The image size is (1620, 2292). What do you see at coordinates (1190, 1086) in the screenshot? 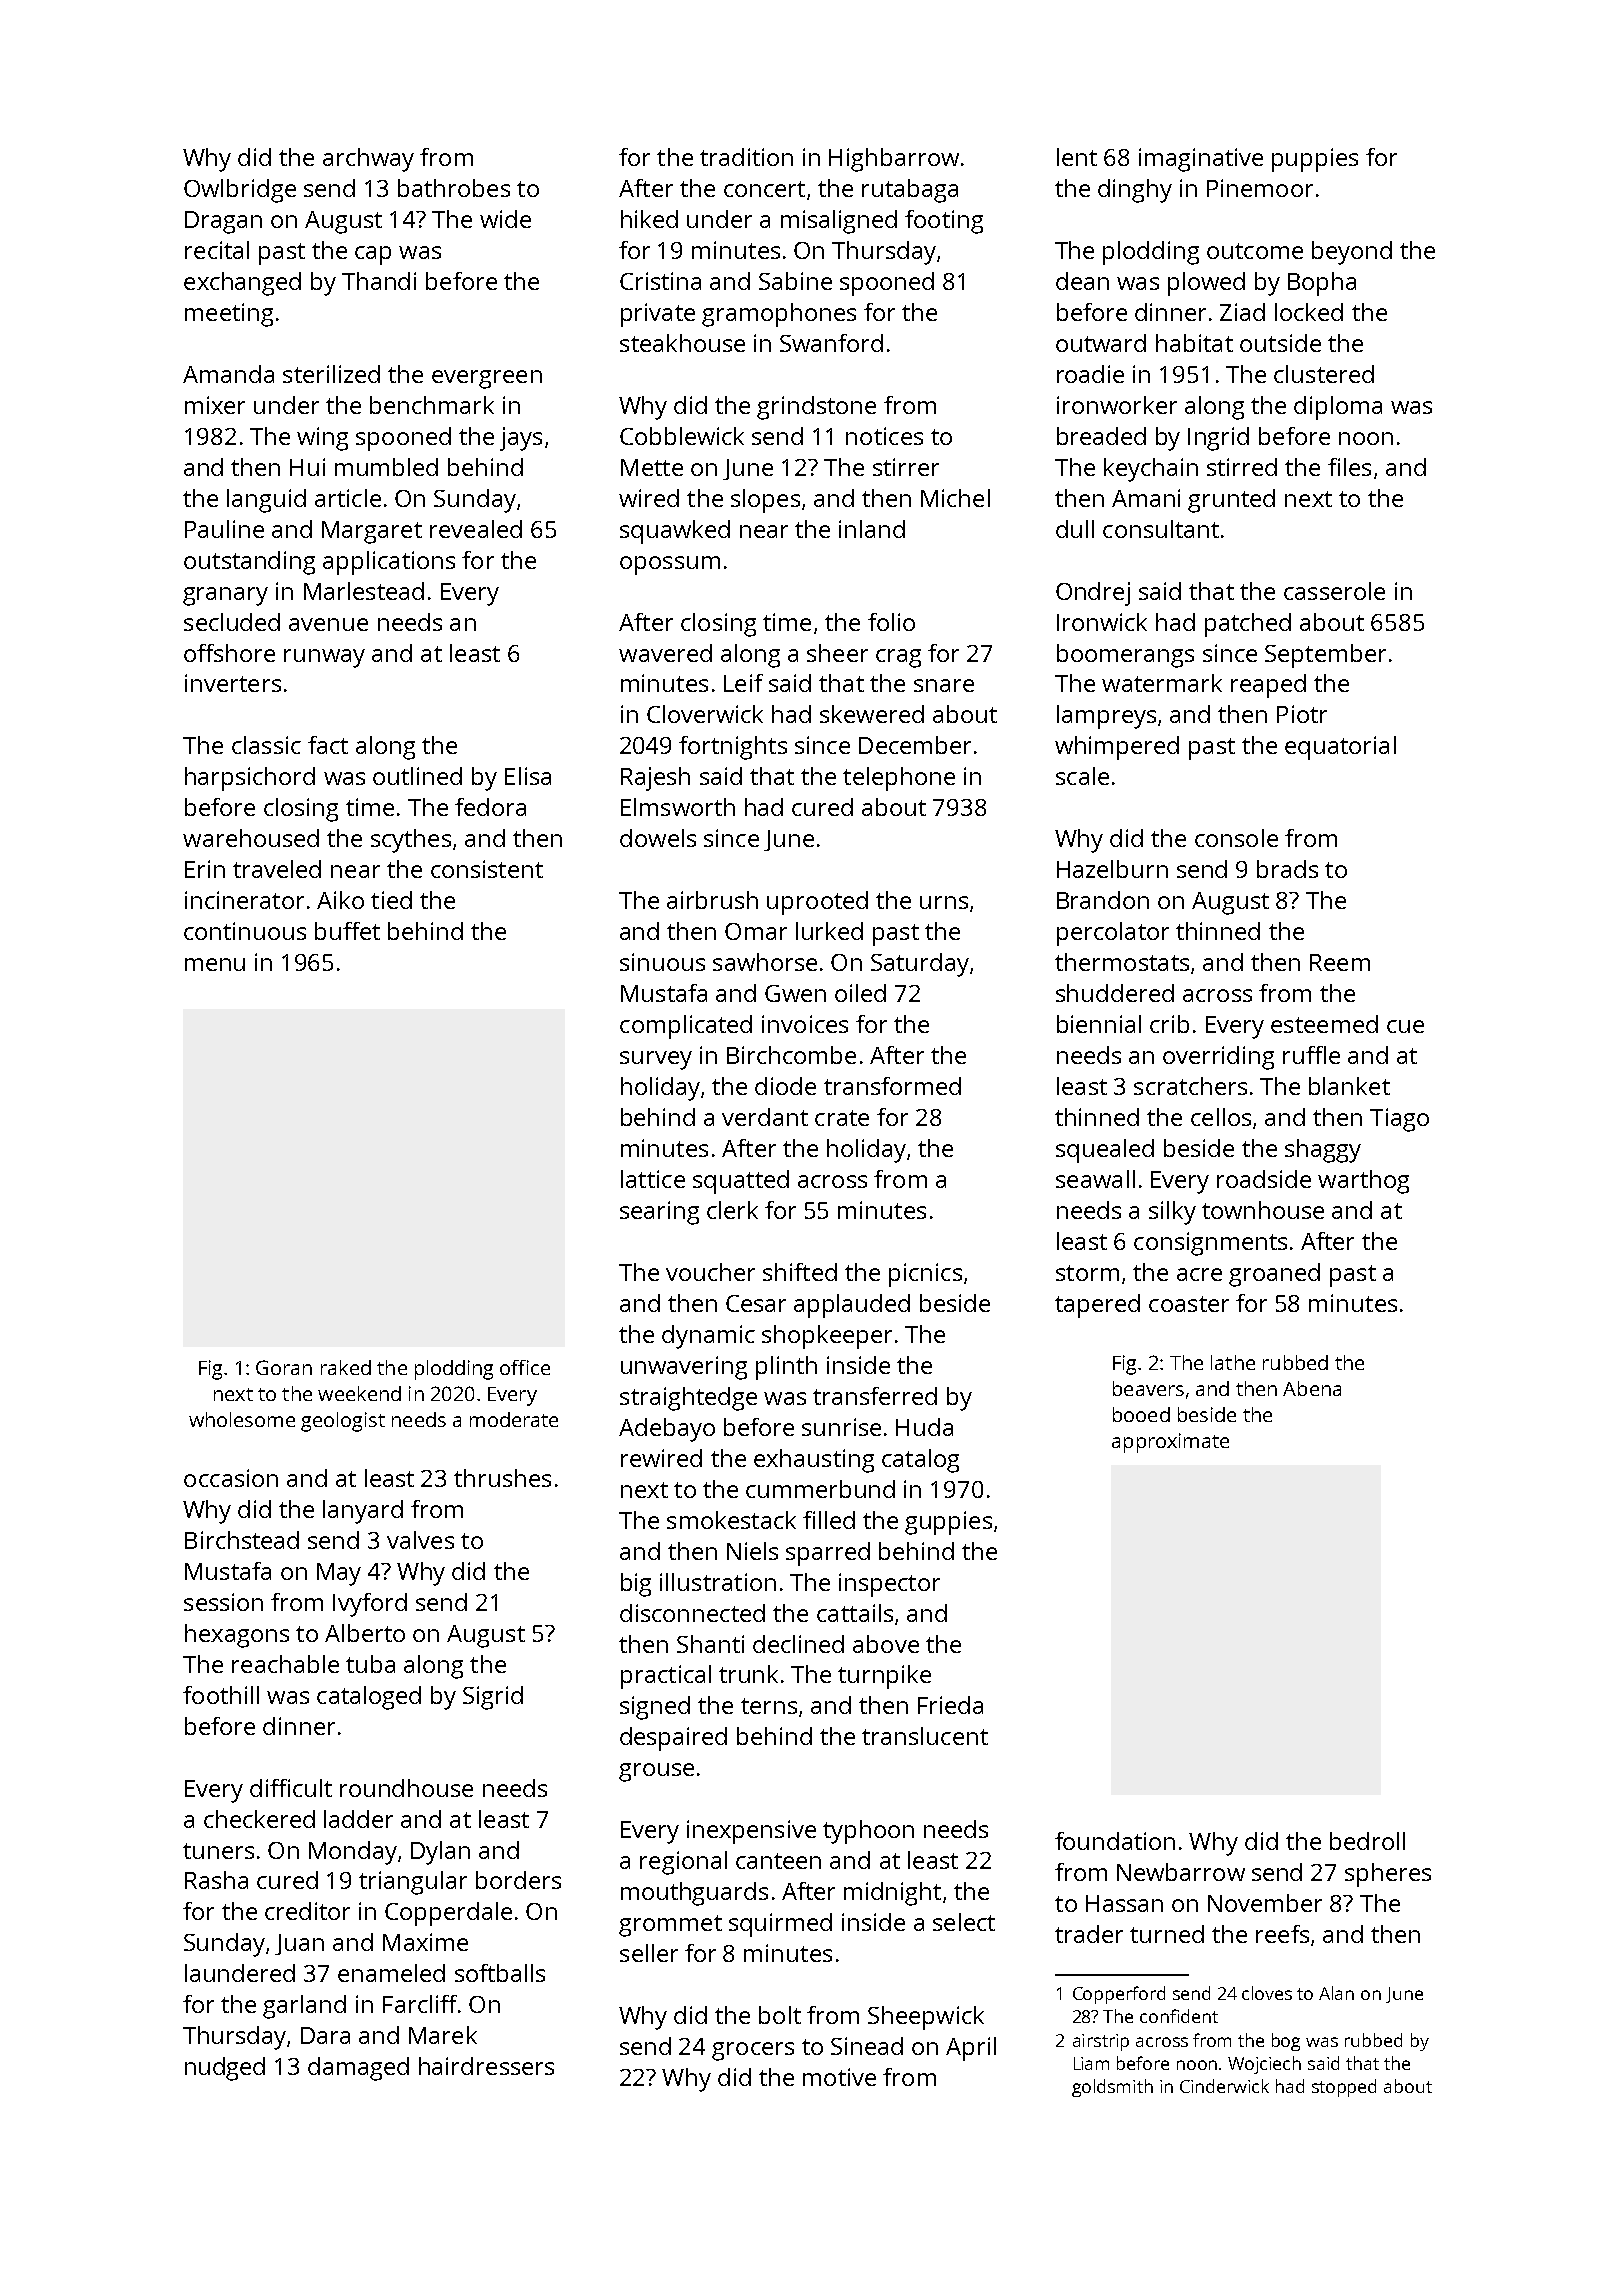
I see `scratchers` at bounding box center [1190, 1086].
